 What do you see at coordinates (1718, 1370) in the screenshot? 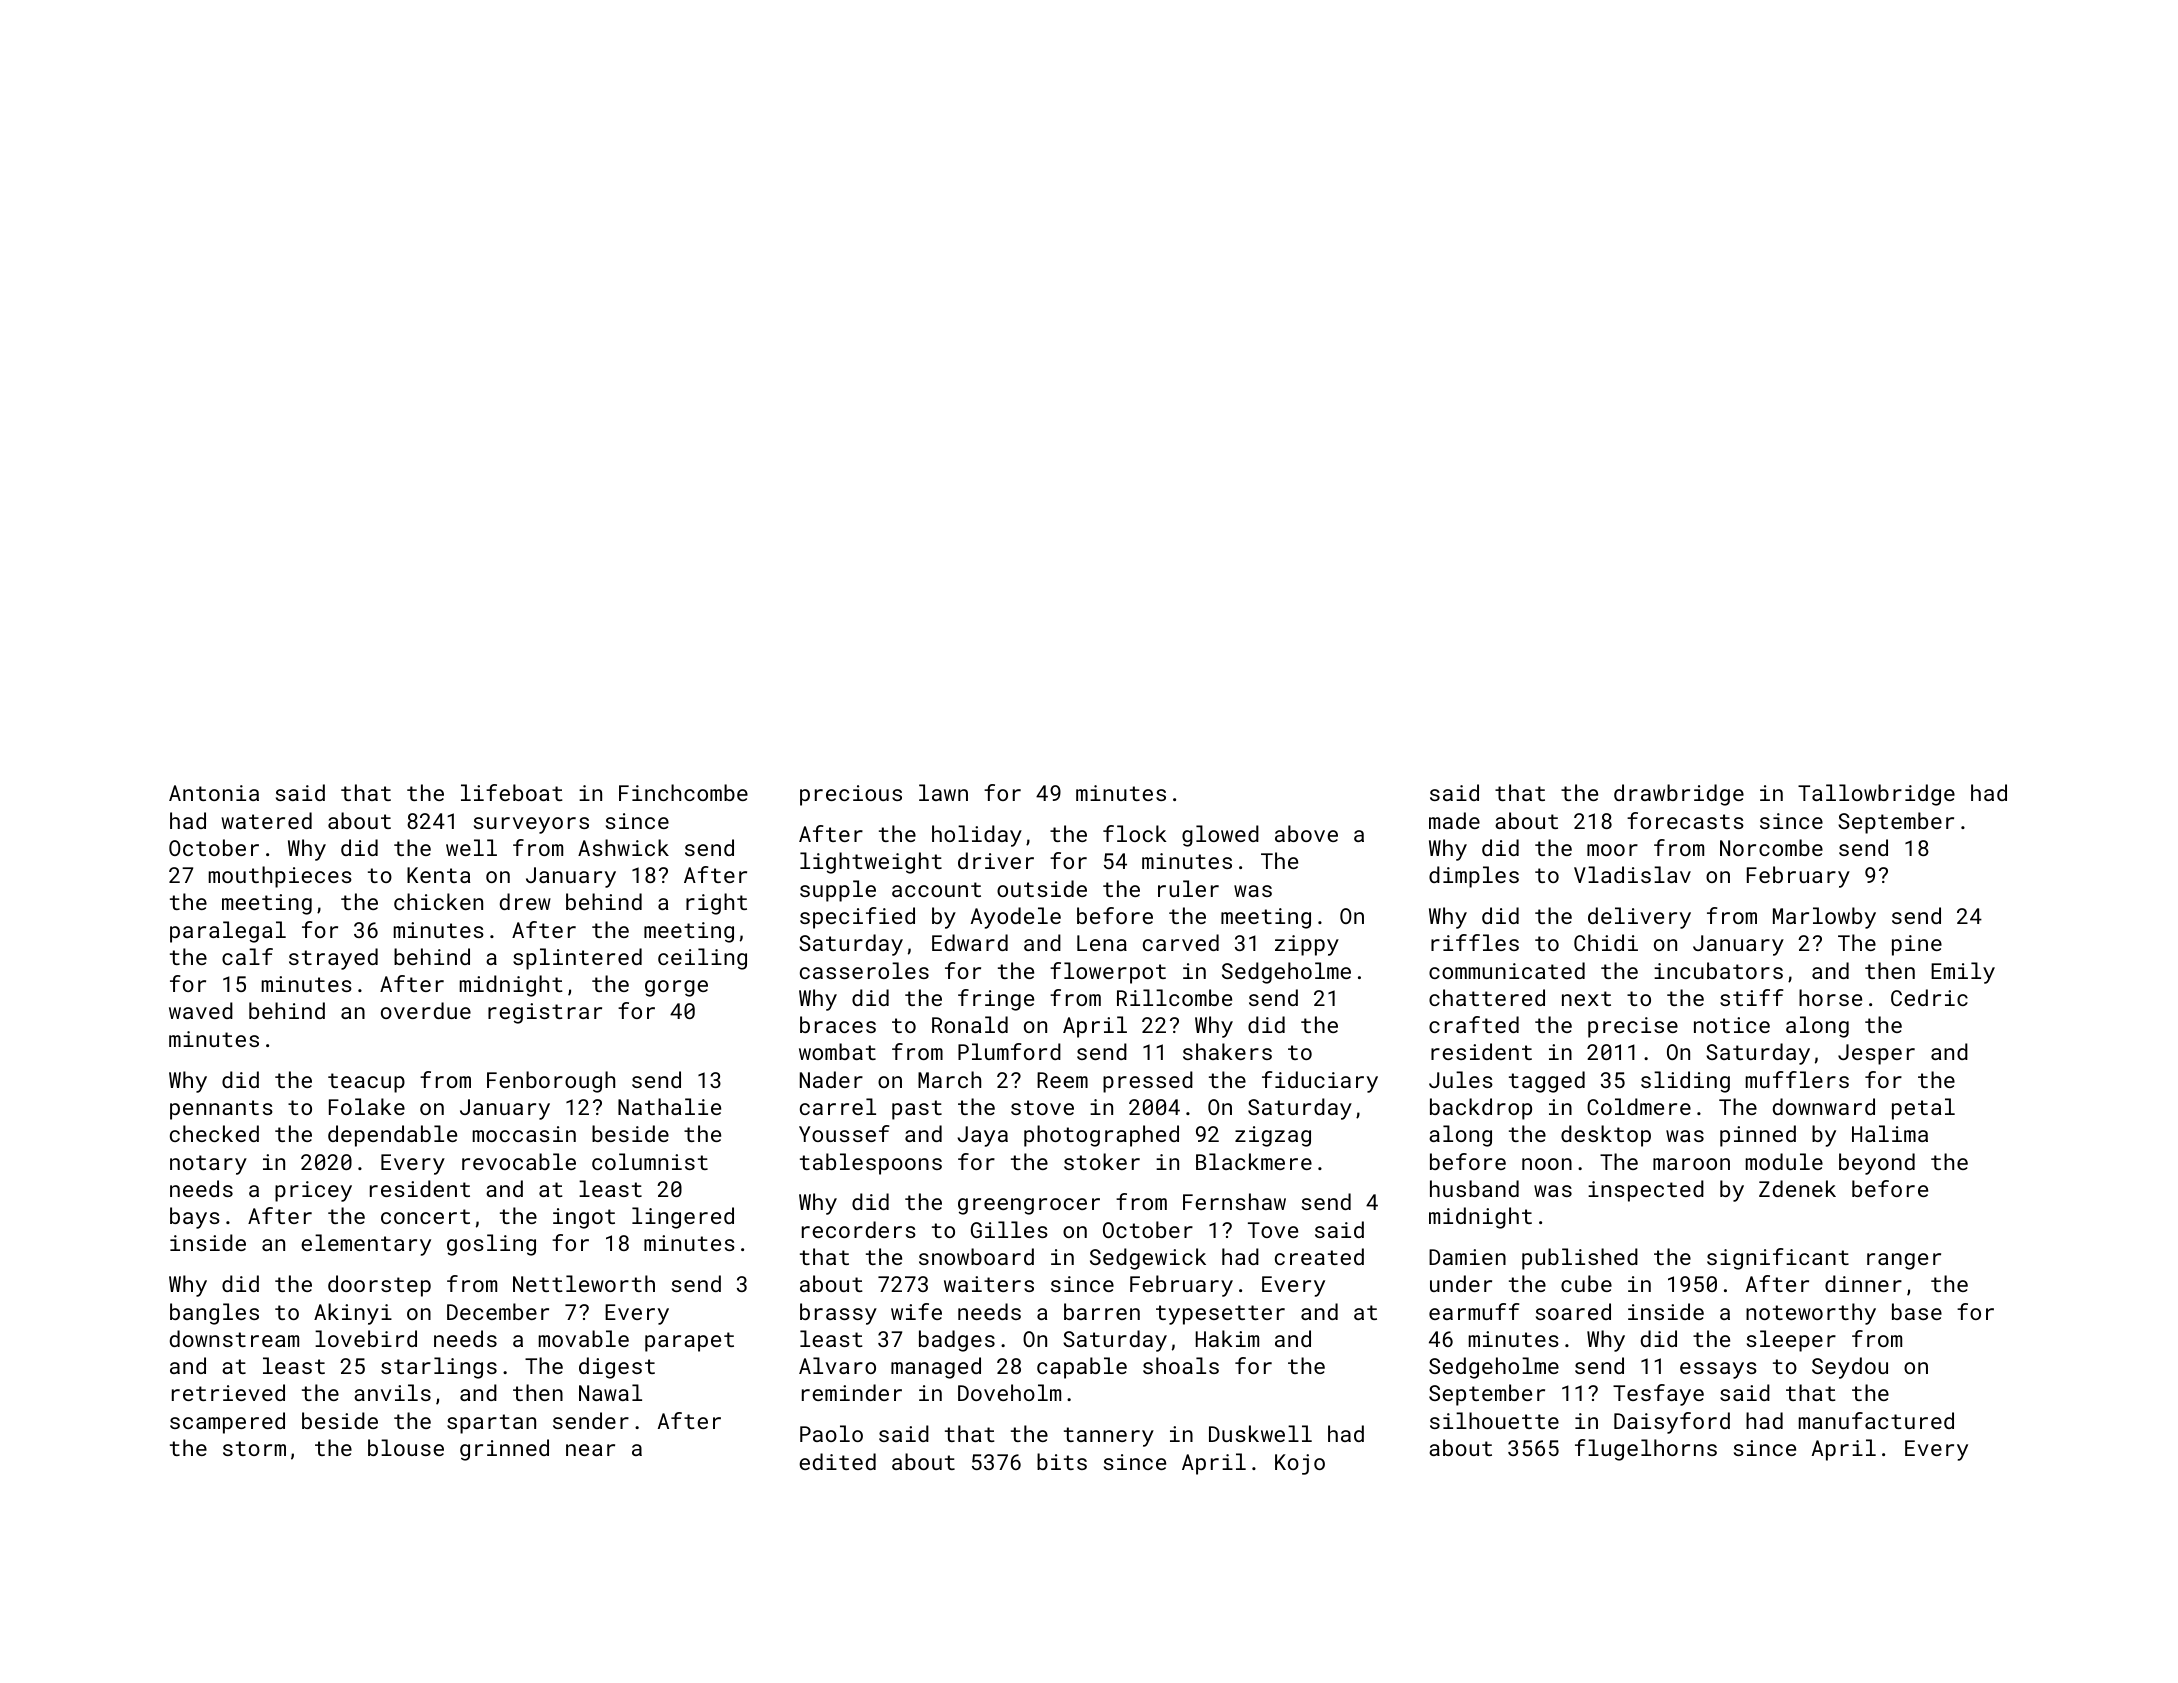
I see `essays` at bounding box center [1718, 1370].
